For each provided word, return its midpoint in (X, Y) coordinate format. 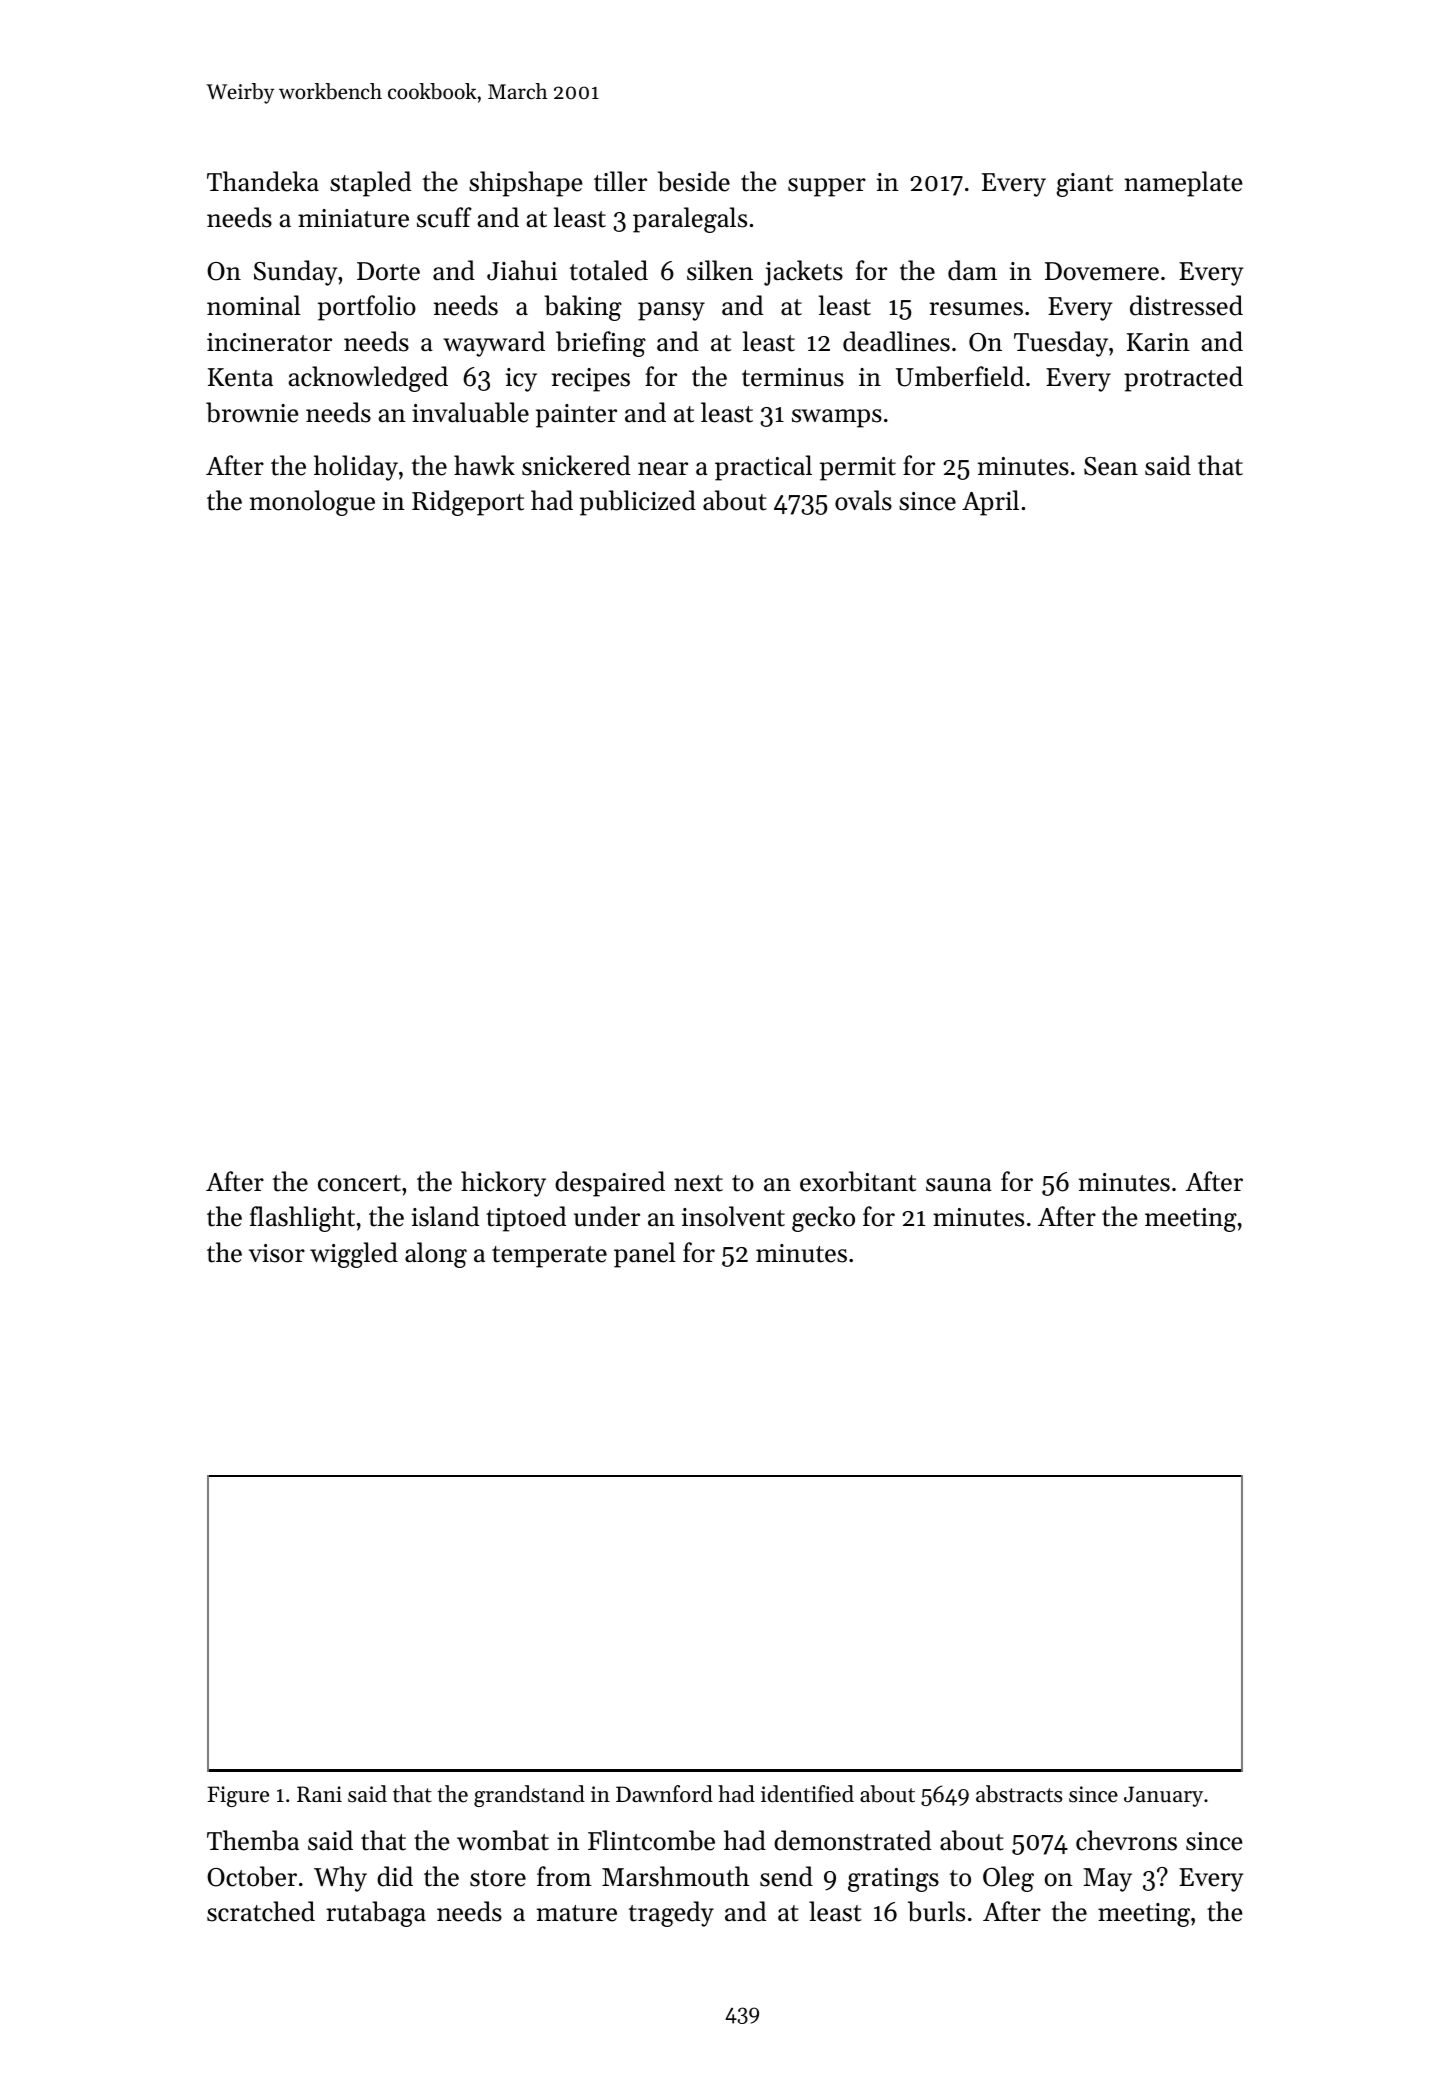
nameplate (1184, 184)
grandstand (529, 1796)
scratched (261, 1911)
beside (694, 181)
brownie (252, 412)
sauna (959, 1185)
